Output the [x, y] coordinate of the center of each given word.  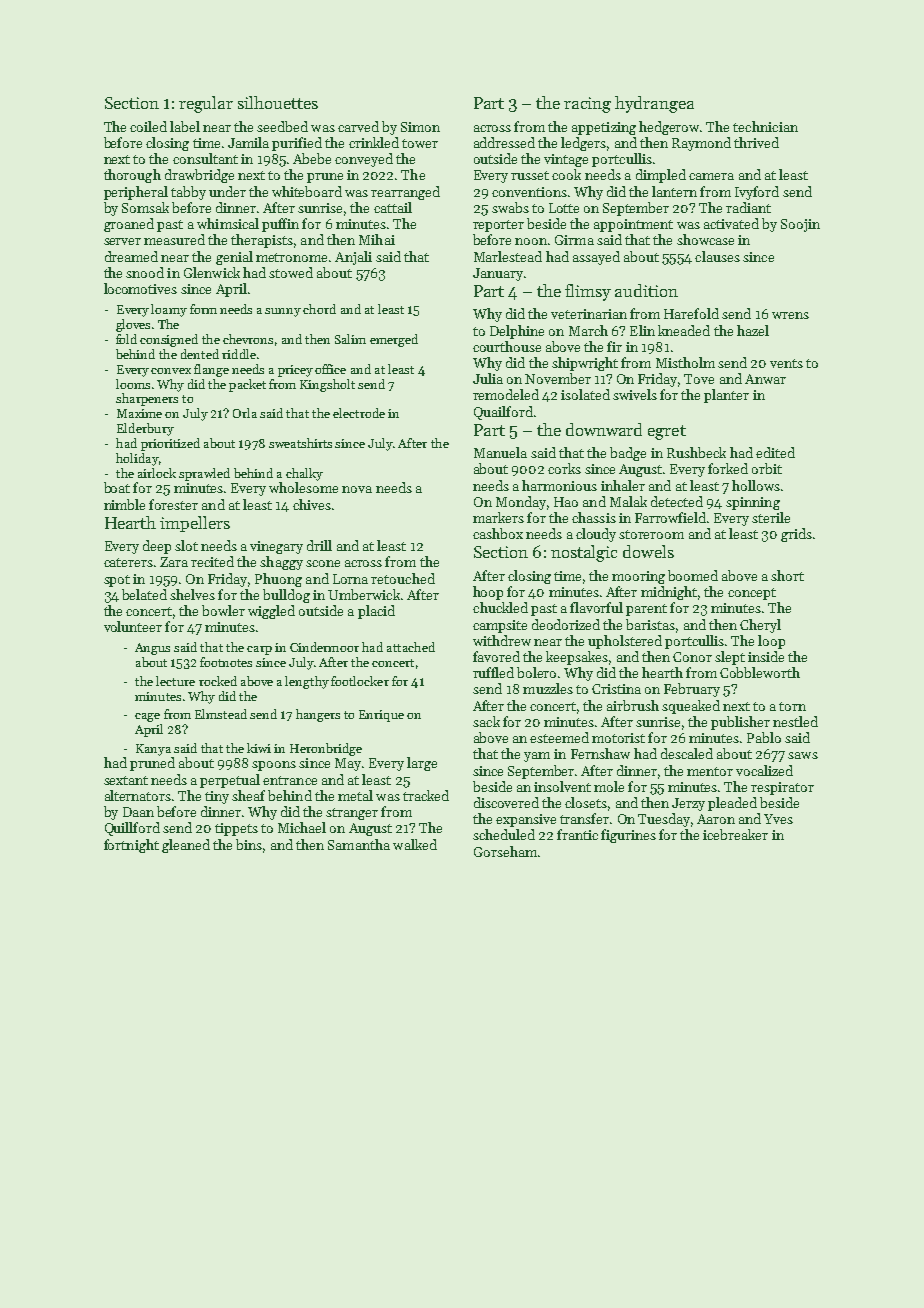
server [122, 241]
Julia [488, 378]
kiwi [259, 748]
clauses [717, 256]
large [422, 764]
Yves [778, 819]
